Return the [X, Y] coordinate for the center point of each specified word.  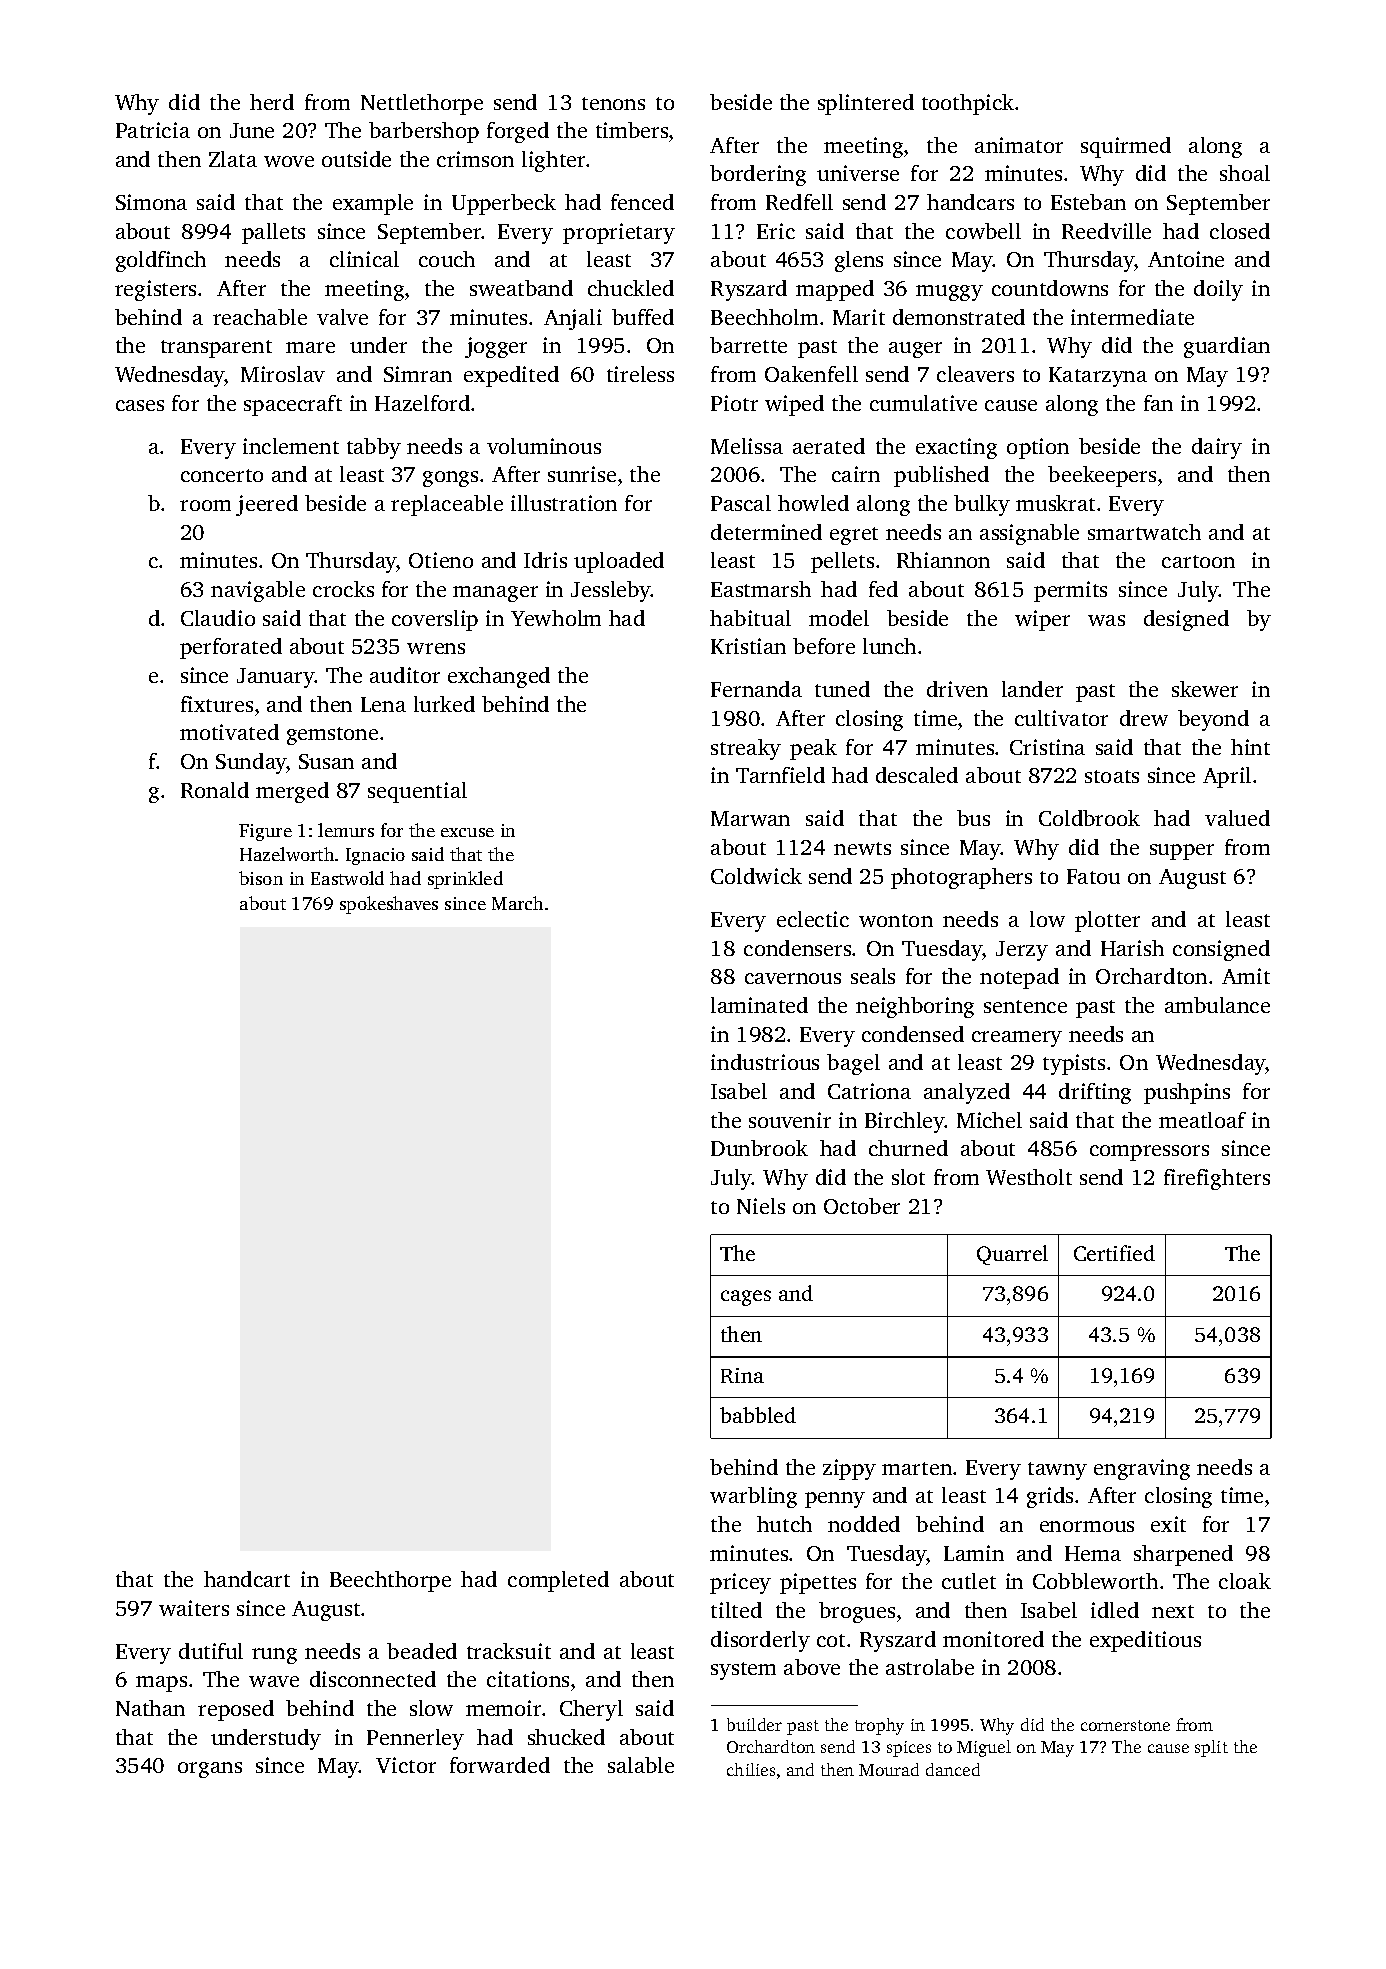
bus [973, 818]
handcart [247, 1579]
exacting [956, 448]
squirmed [1126, 147]
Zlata [233, 159]
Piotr [734, 403]
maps [161, 1684]
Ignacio [375, 856]
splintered [866, 104]
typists [1074, 1064]
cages [746, 1298]
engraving [1142, 1469]
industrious [765, 1062]
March [517, 903]
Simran [418, 374]
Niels [761, 1206]
